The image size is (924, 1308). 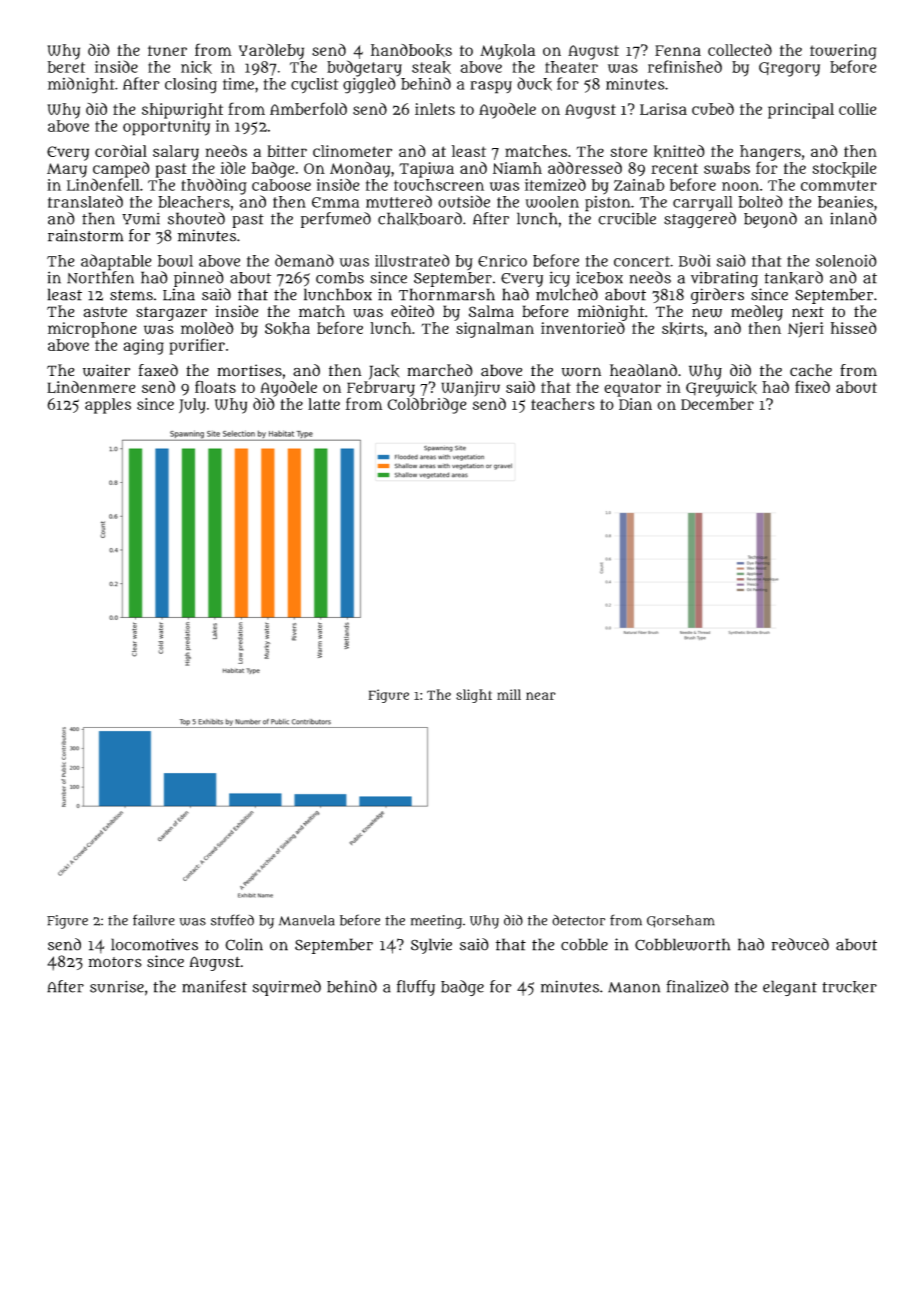 I want to click on meeting, so click(x=436, y=922).
